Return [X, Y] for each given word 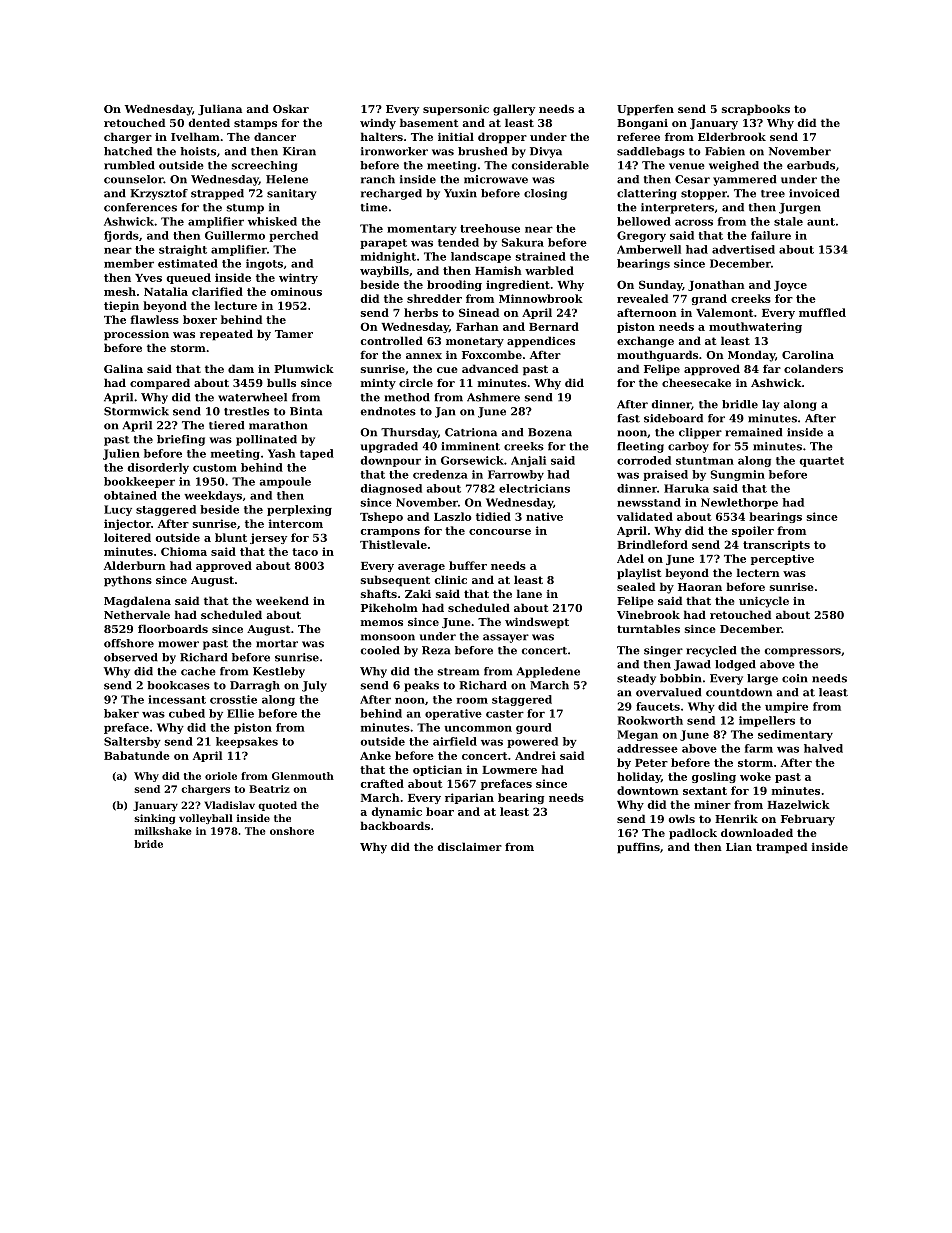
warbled [549, 270]
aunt [821, 222]
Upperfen [645, 110]
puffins [638, 848]
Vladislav [229, 805]
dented [209, 122]
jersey [268, 538]
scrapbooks [756, 110]
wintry [298, 278]
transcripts [776, 545]
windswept [537, 623]
